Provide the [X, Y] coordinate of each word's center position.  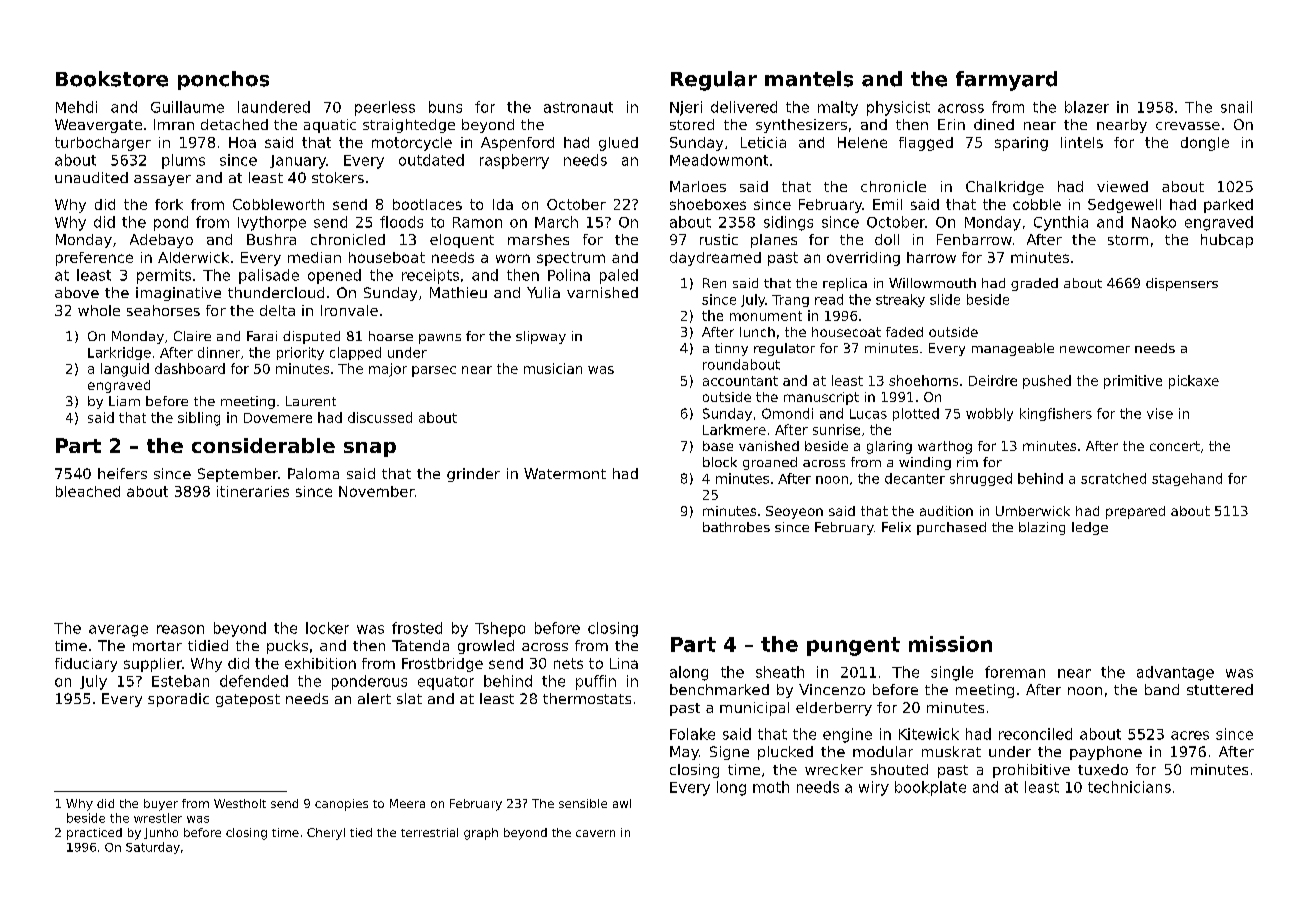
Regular [714, 81]
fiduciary [86, 665]
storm [1128, 240]
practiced [94, 834]
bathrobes [736, 527]
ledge [1090, 528]
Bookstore [112, 79]
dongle [1205, 144]
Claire [192, 336]
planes [774, 241]
